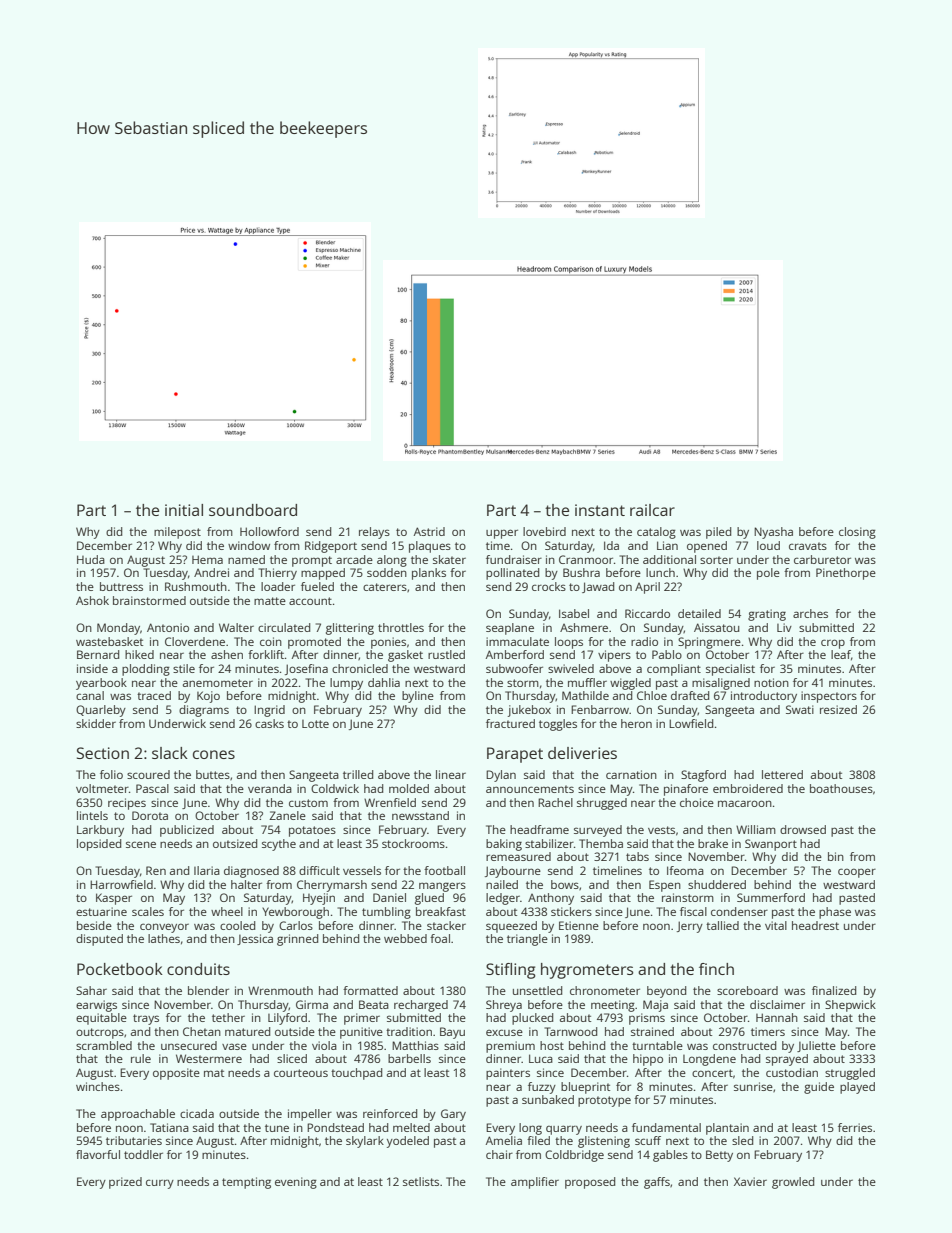 This screenshot has height=1233, width=952. I want to click on proposed, so click(590, 1183).
